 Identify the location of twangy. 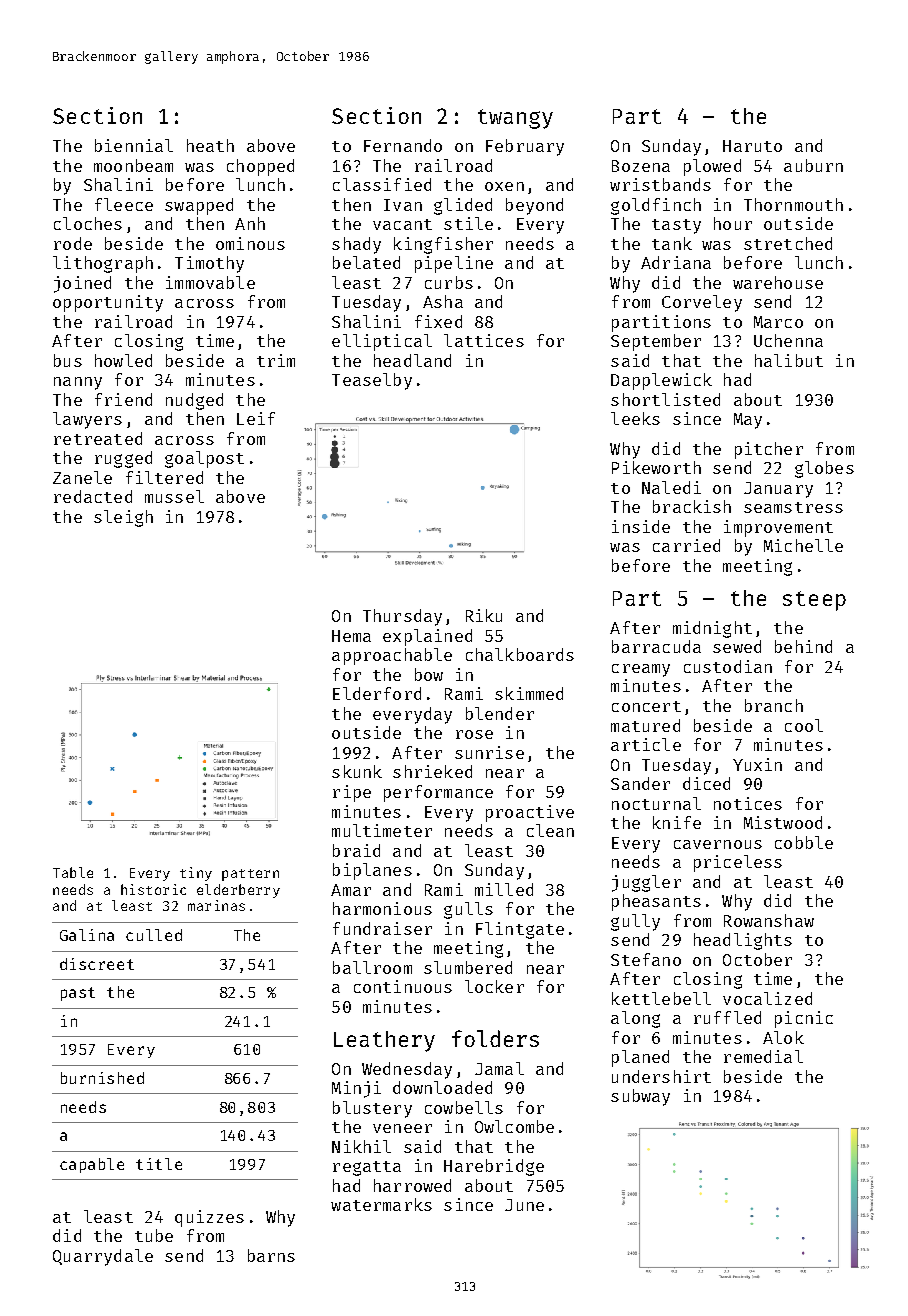
(515, 119).
